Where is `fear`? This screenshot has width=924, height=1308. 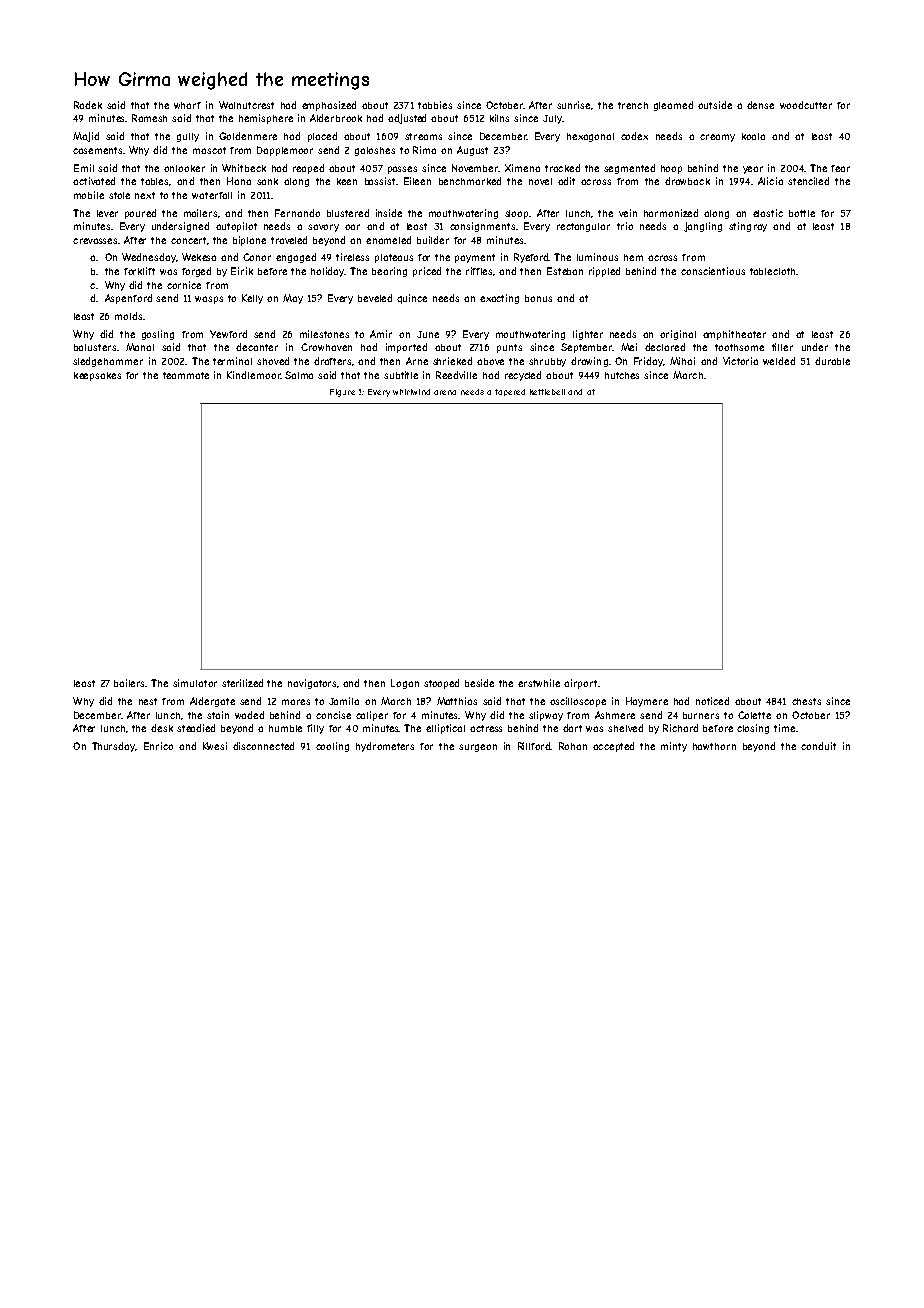 fear is located at coordinates (840, 168).
